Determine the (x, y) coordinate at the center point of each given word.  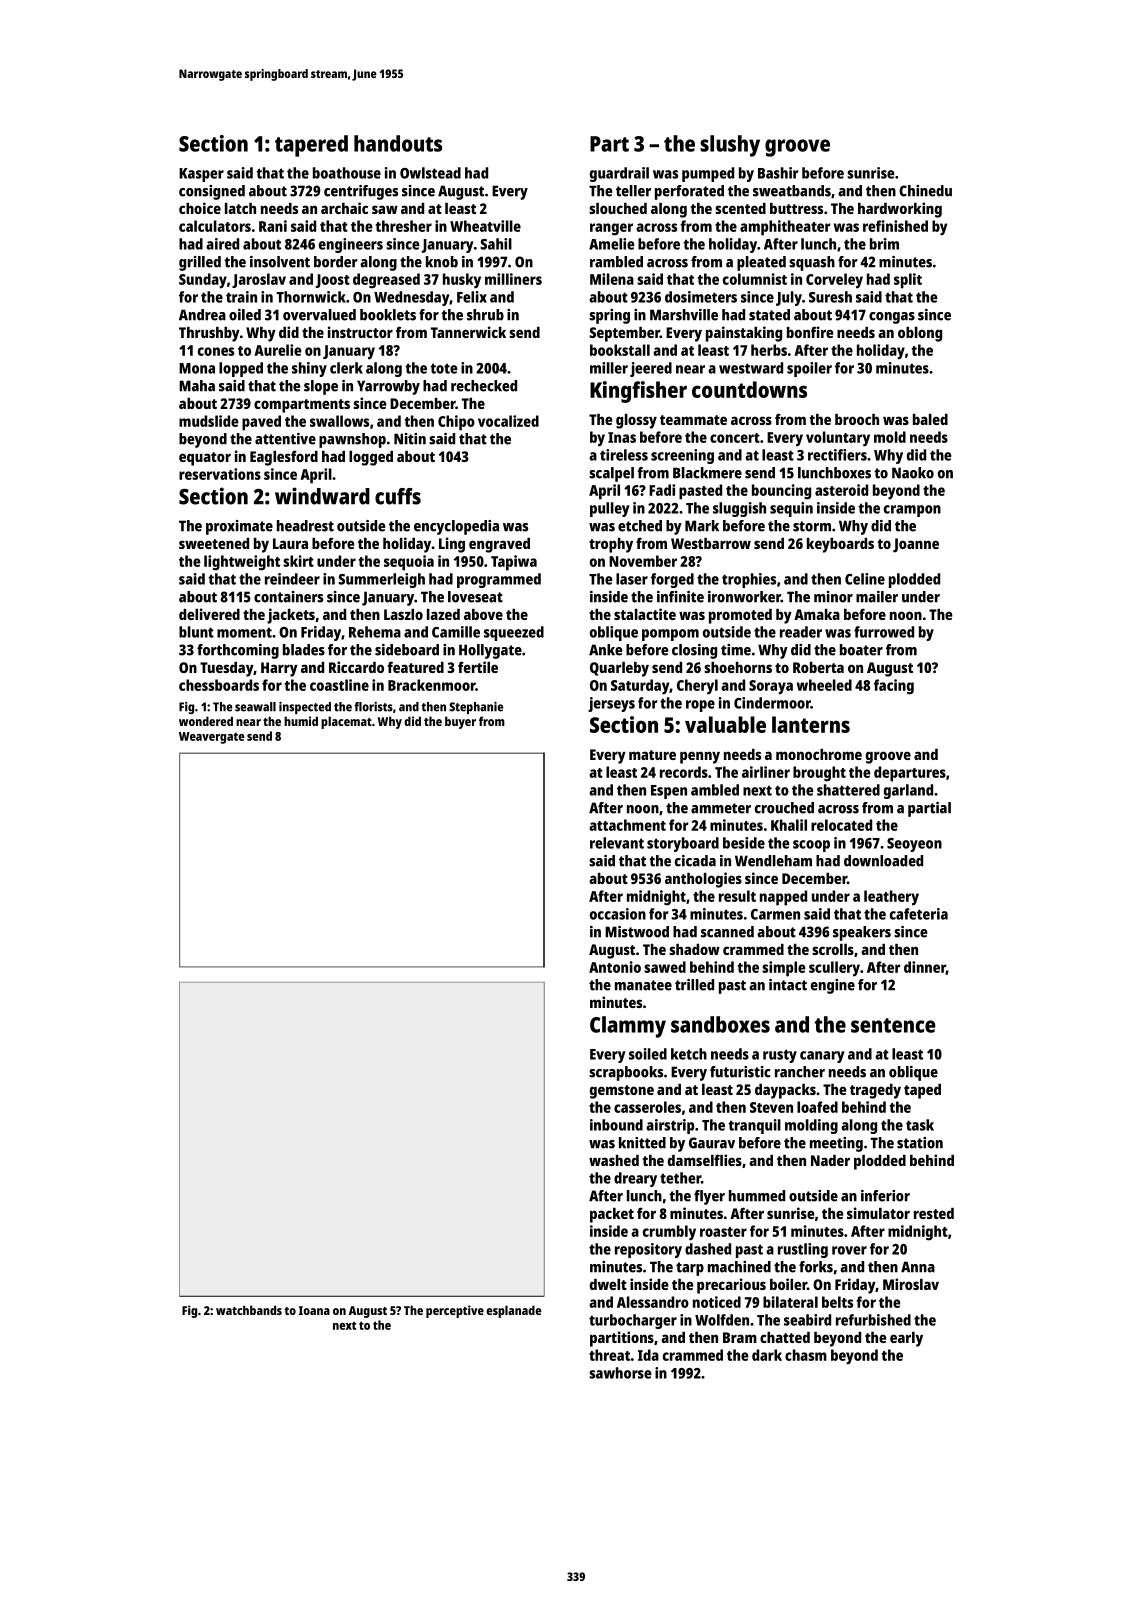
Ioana (314, 1310)
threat (609, 1355)
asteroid (841, 490)
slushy (730, 146)
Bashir (778, 173)
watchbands (249, 1310)
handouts (398, 143)
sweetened (214, 543)
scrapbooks (626, 1073)
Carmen (775, 914)
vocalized (508, 421)
